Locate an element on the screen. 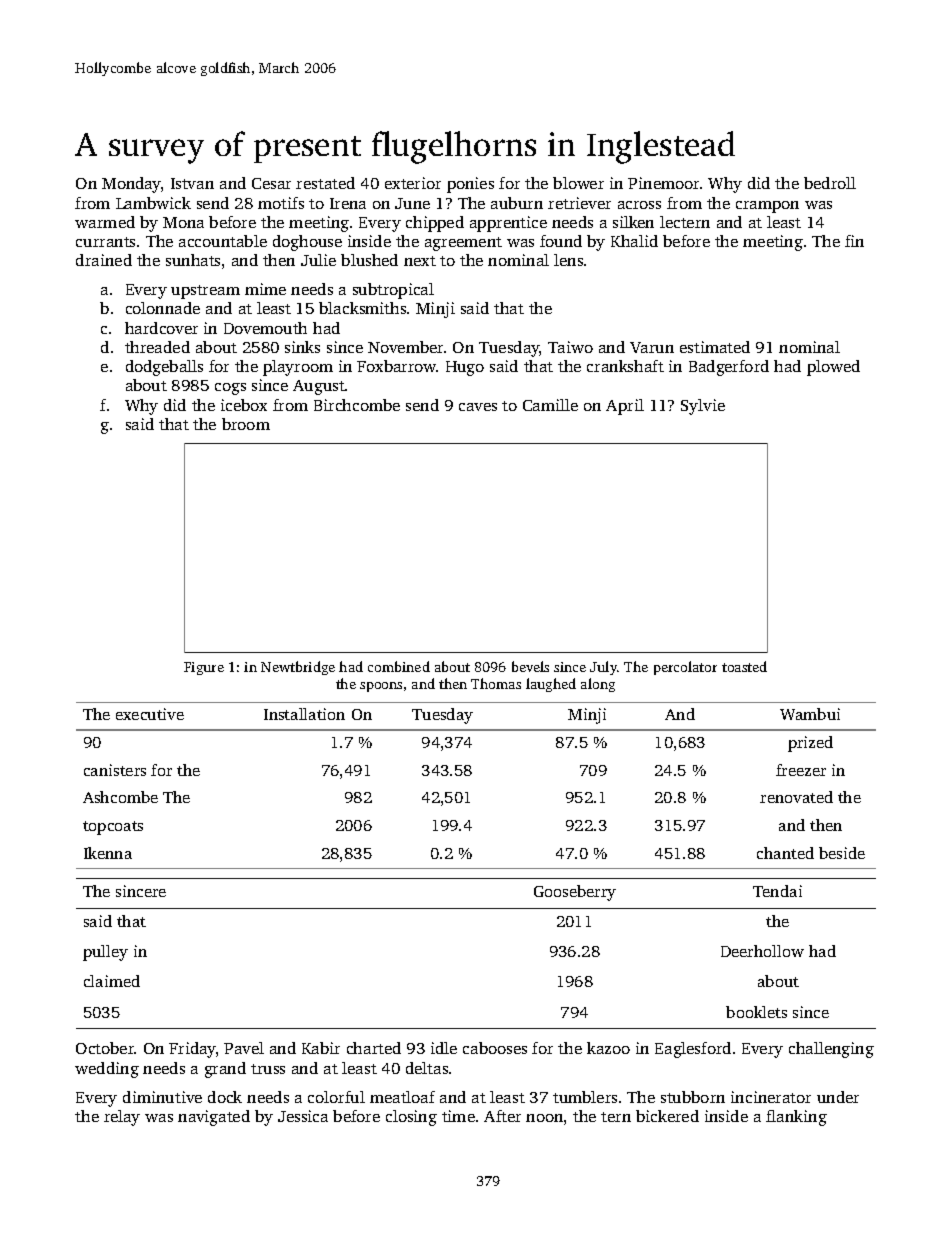 The image size is (952, 1233). warmed is located at coordinates (105, 222).
